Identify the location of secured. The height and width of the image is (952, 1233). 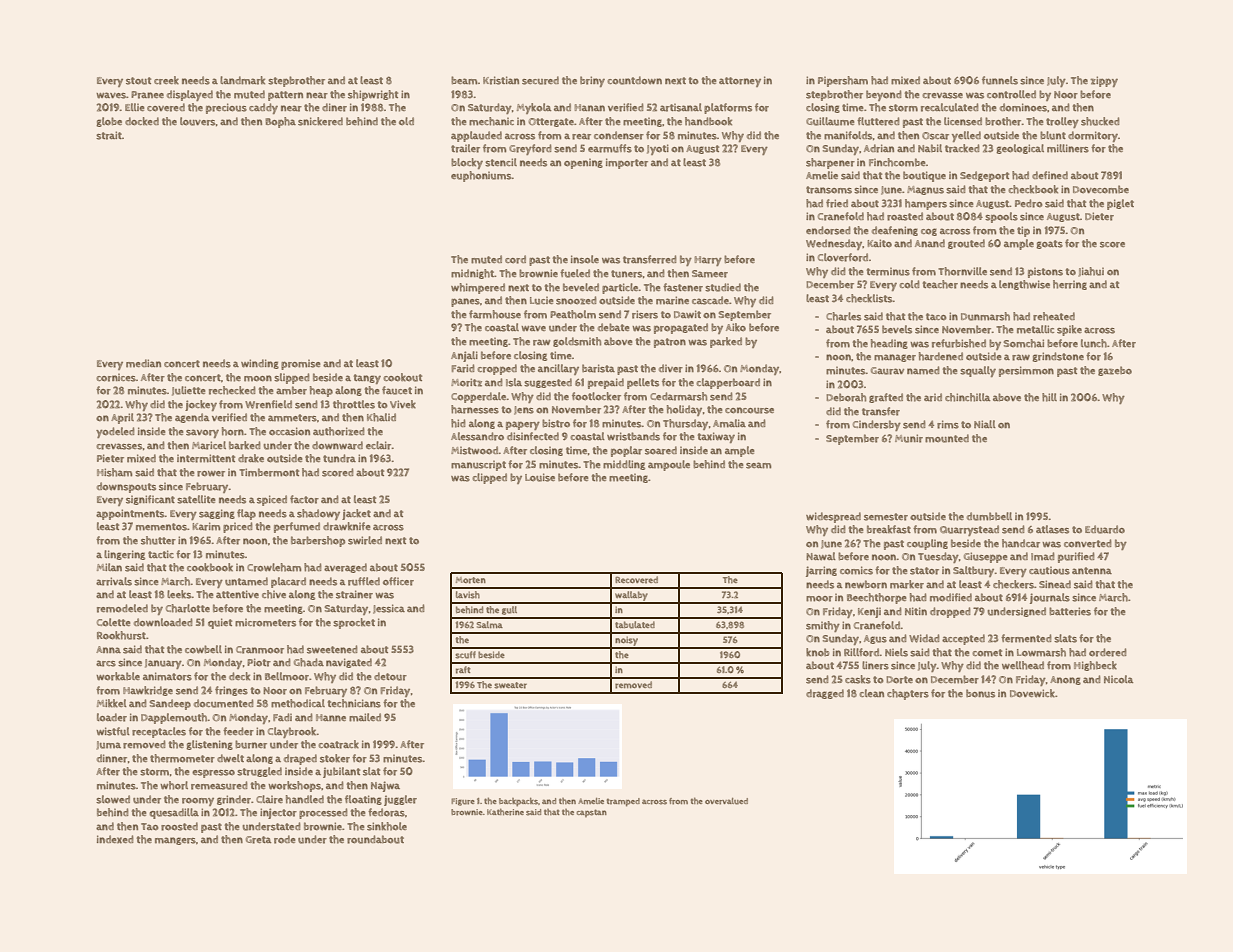
(540, 80).
